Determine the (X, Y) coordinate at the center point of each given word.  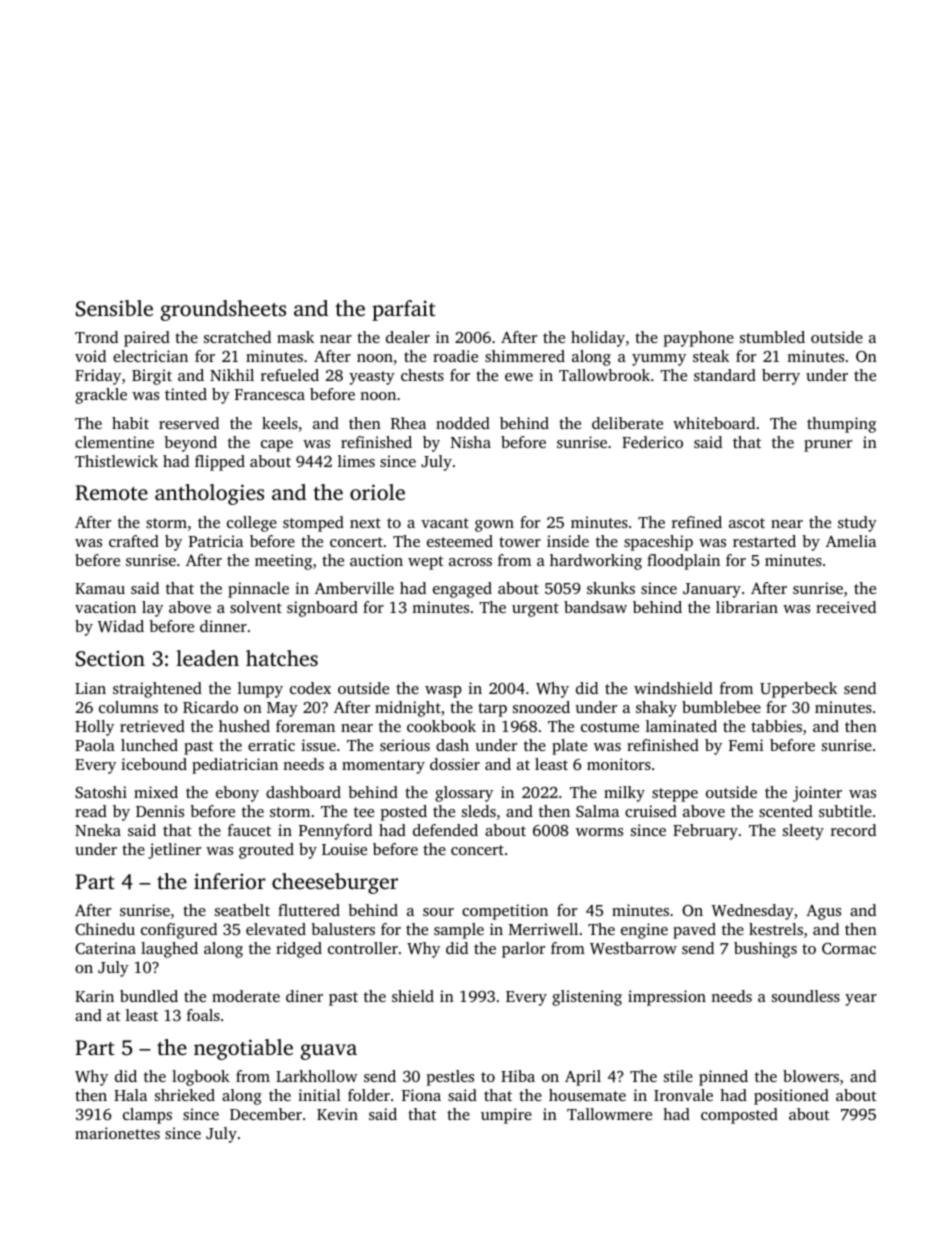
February (705, 832)
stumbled (772, 337)
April (583, 1078)
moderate (246, 996)
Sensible (114, 308)
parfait (404, 310)
